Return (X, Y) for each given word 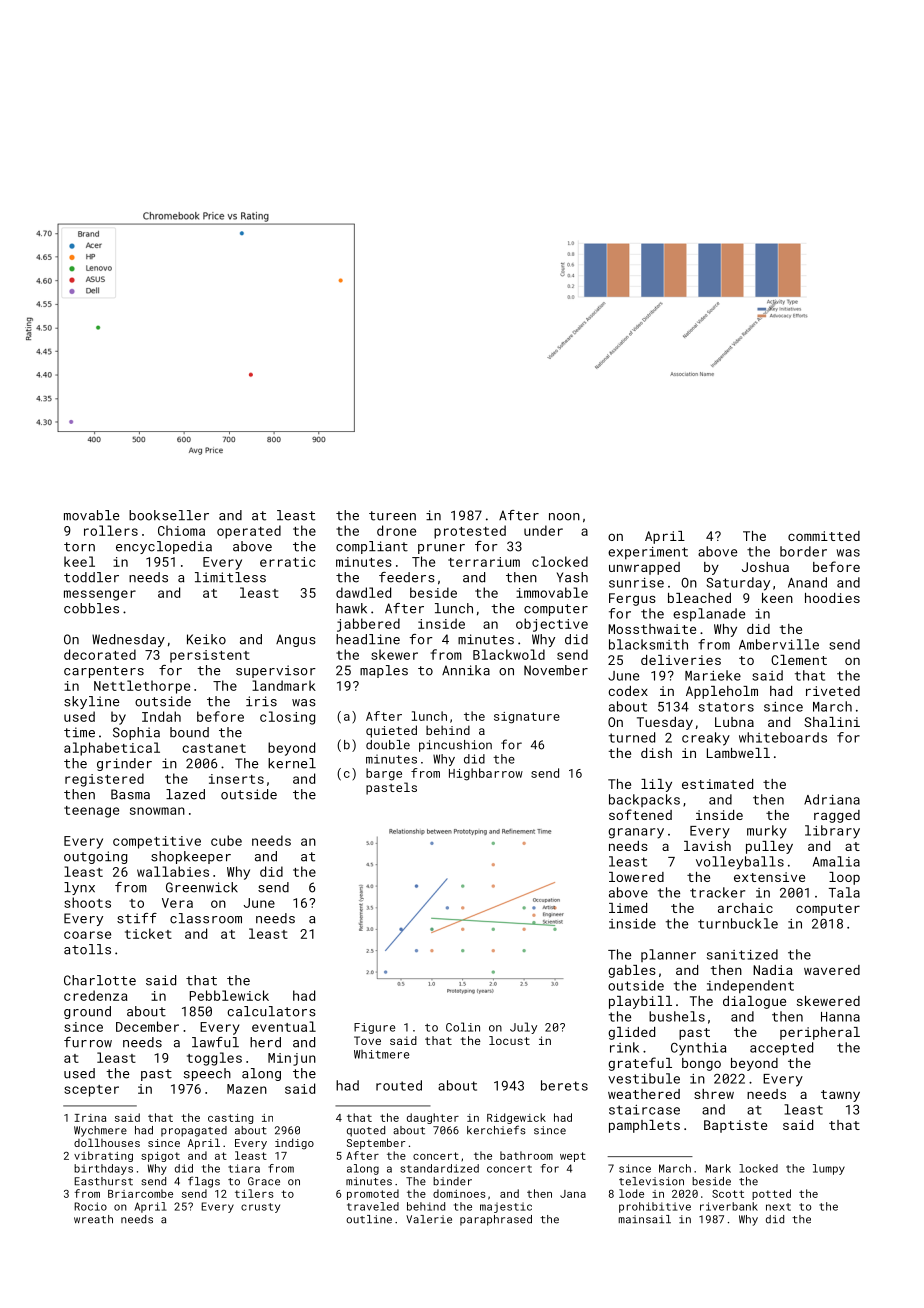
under (543, 530)
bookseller (169, 515)
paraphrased (496, 1220)
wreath (93, 1219)
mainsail (645, 1219)
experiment (648, 553)
